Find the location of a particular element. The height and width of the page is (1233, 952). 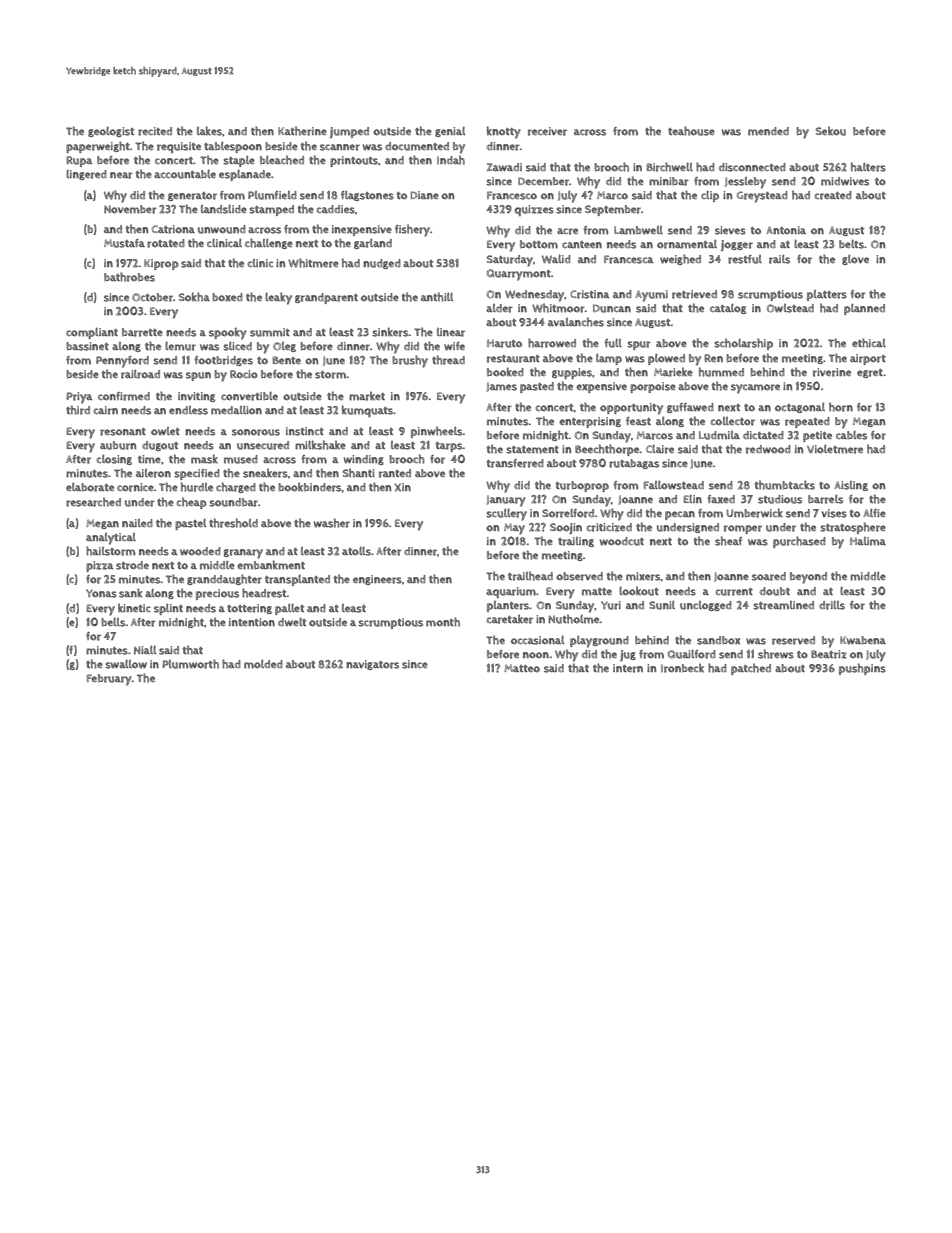

ethical is located at coordinates (869, 343).
